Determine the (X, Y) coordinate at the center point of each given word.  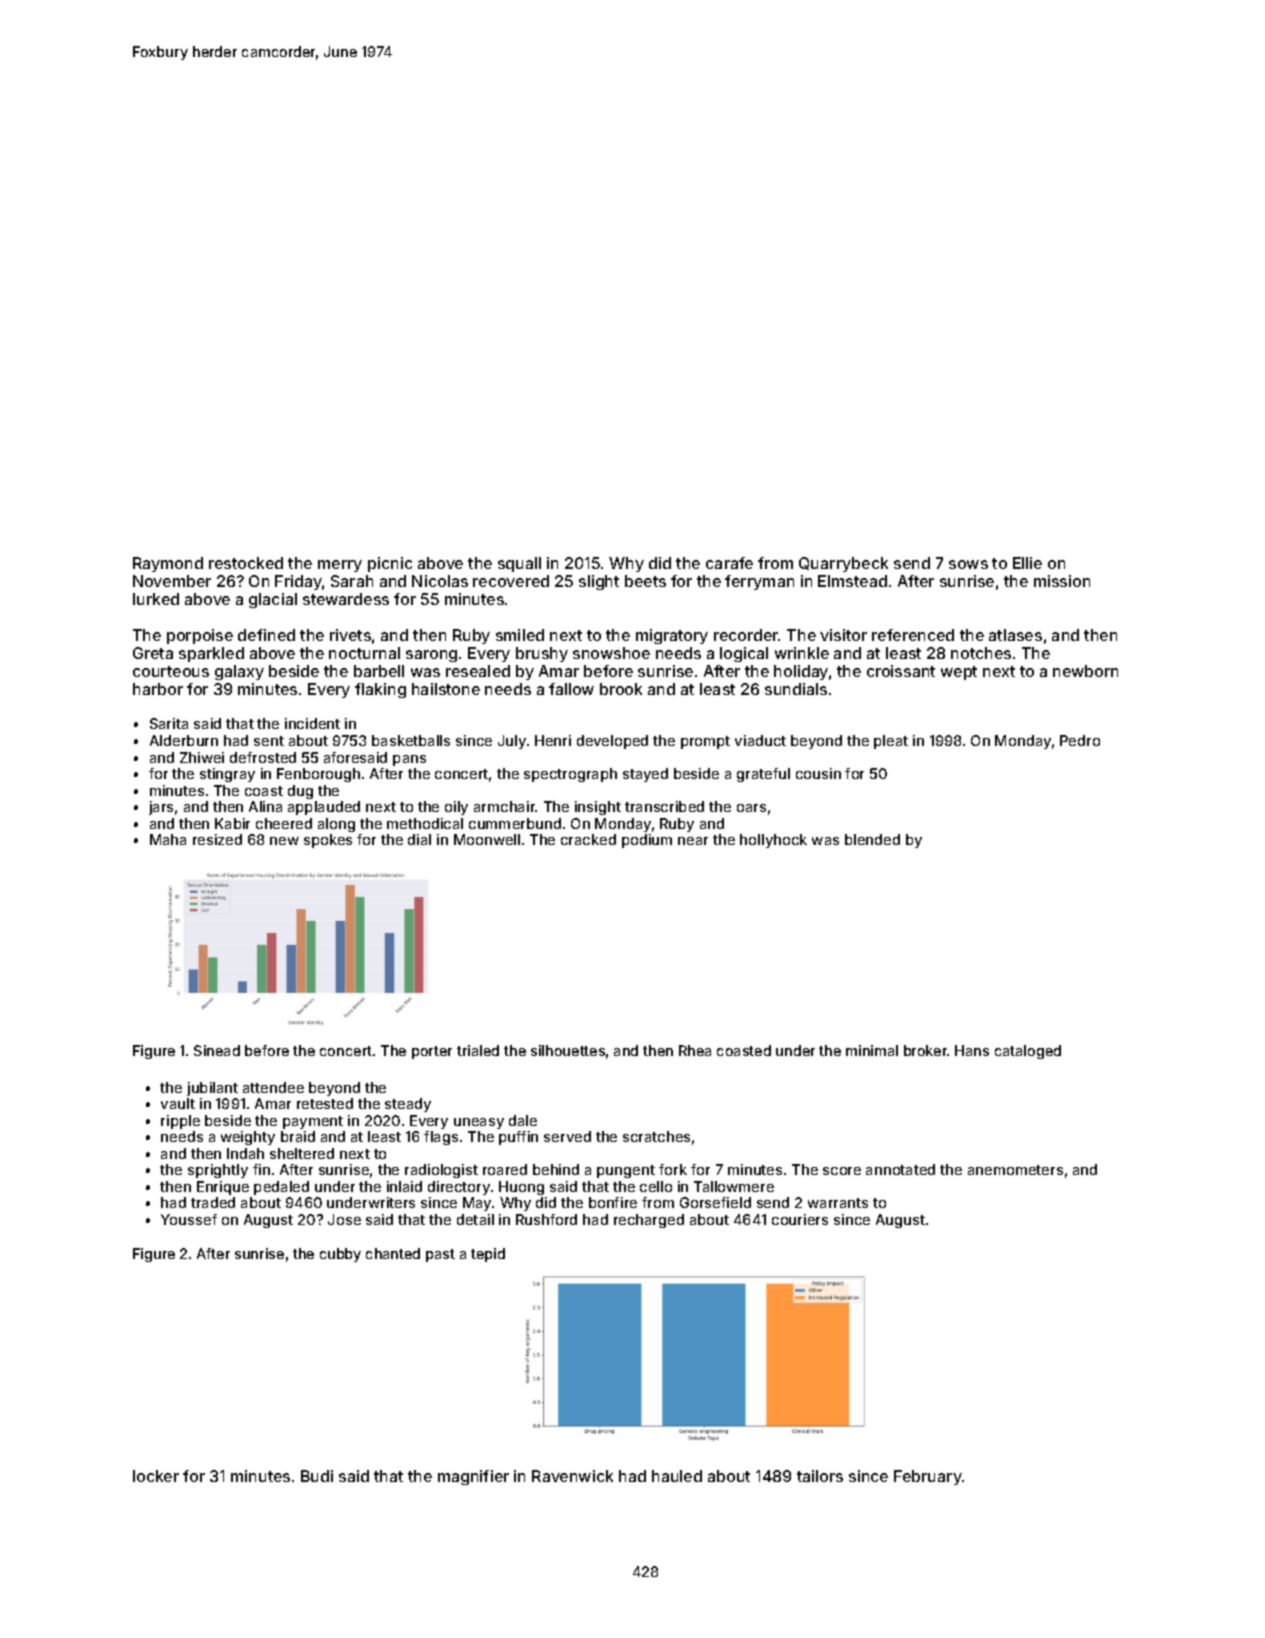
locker (156, 1476)
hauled (677, 1476)
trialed (478, 1050)
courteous (171, 671)
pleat (891, 742)
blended (872, 839)
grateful (763, 775)
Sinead (217, 1050)
